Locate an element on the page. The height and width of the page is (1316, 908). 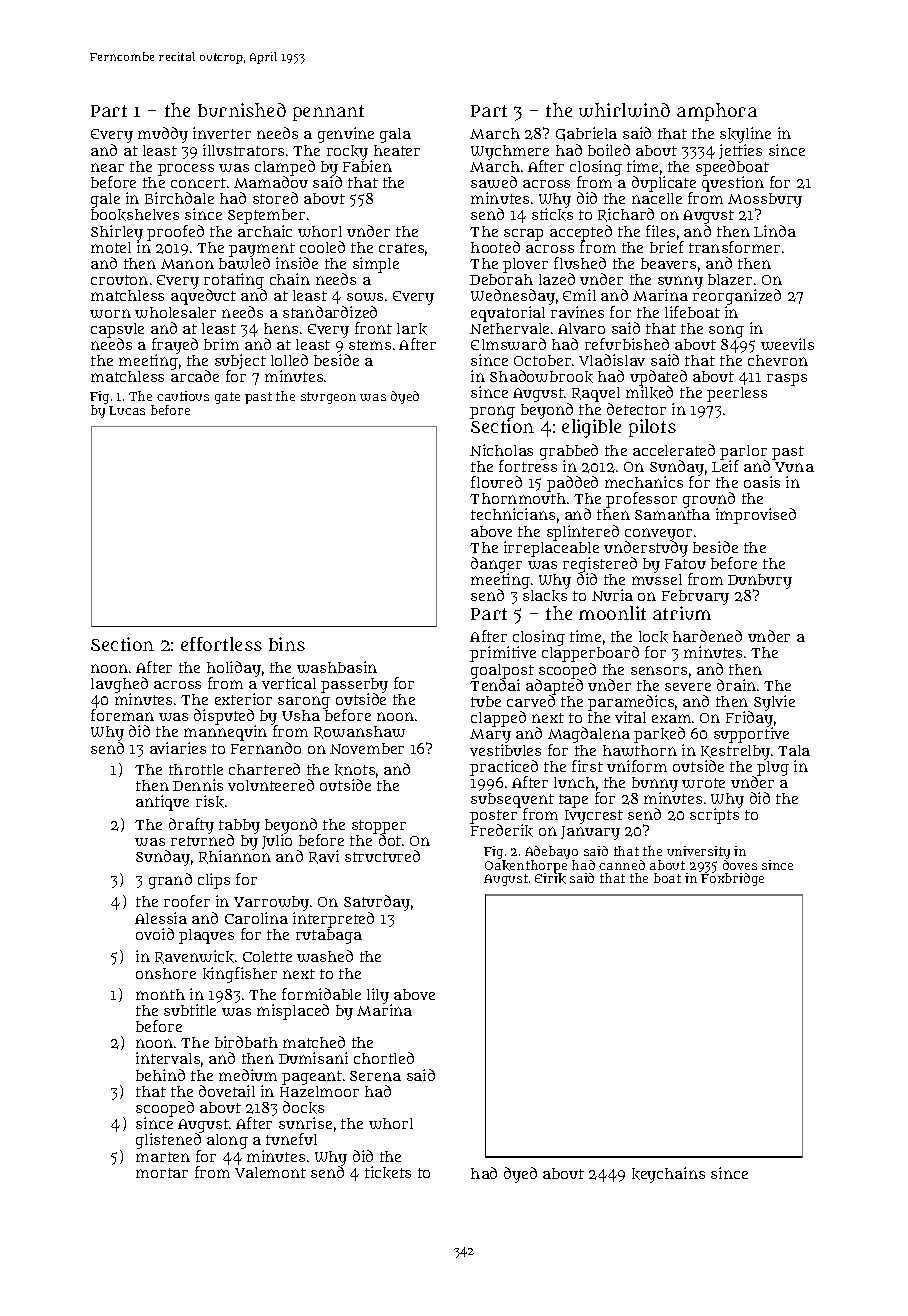
Adebayo is located at coordinates (551, 852).
